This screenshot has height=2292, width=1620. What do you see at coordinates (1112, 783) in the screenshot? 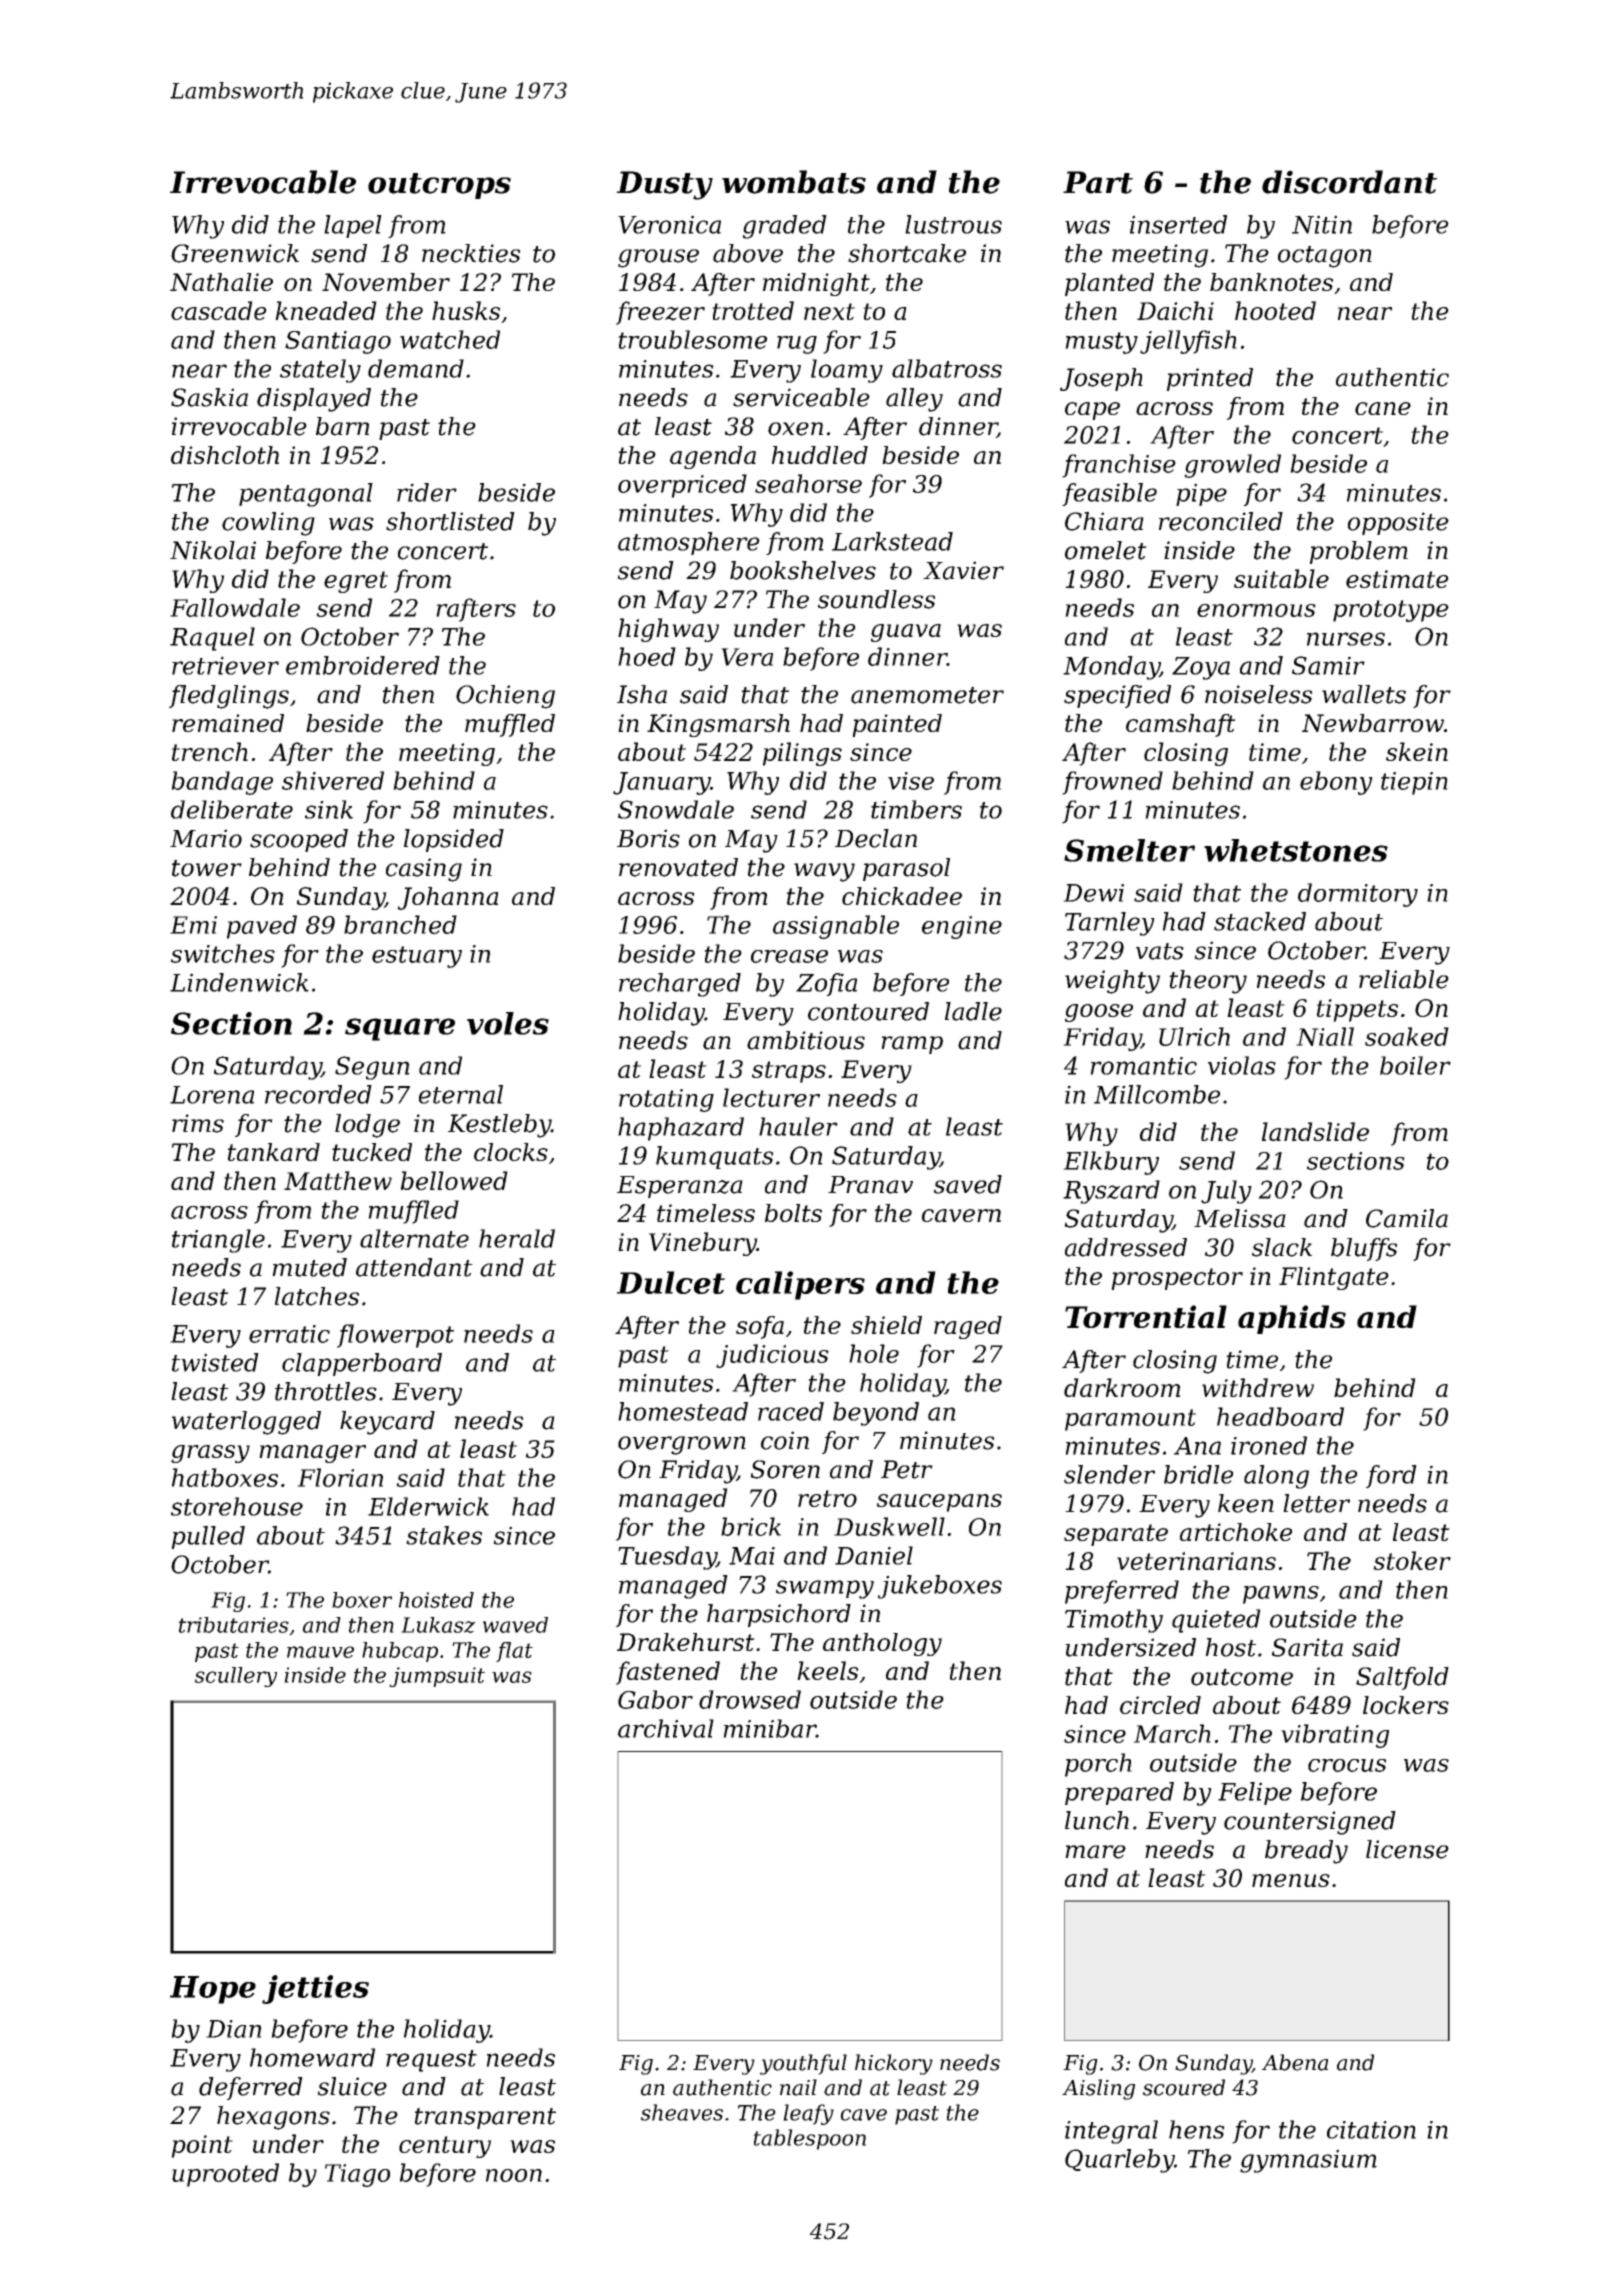
I see `frowned` at bounding box center [1112, 783].
